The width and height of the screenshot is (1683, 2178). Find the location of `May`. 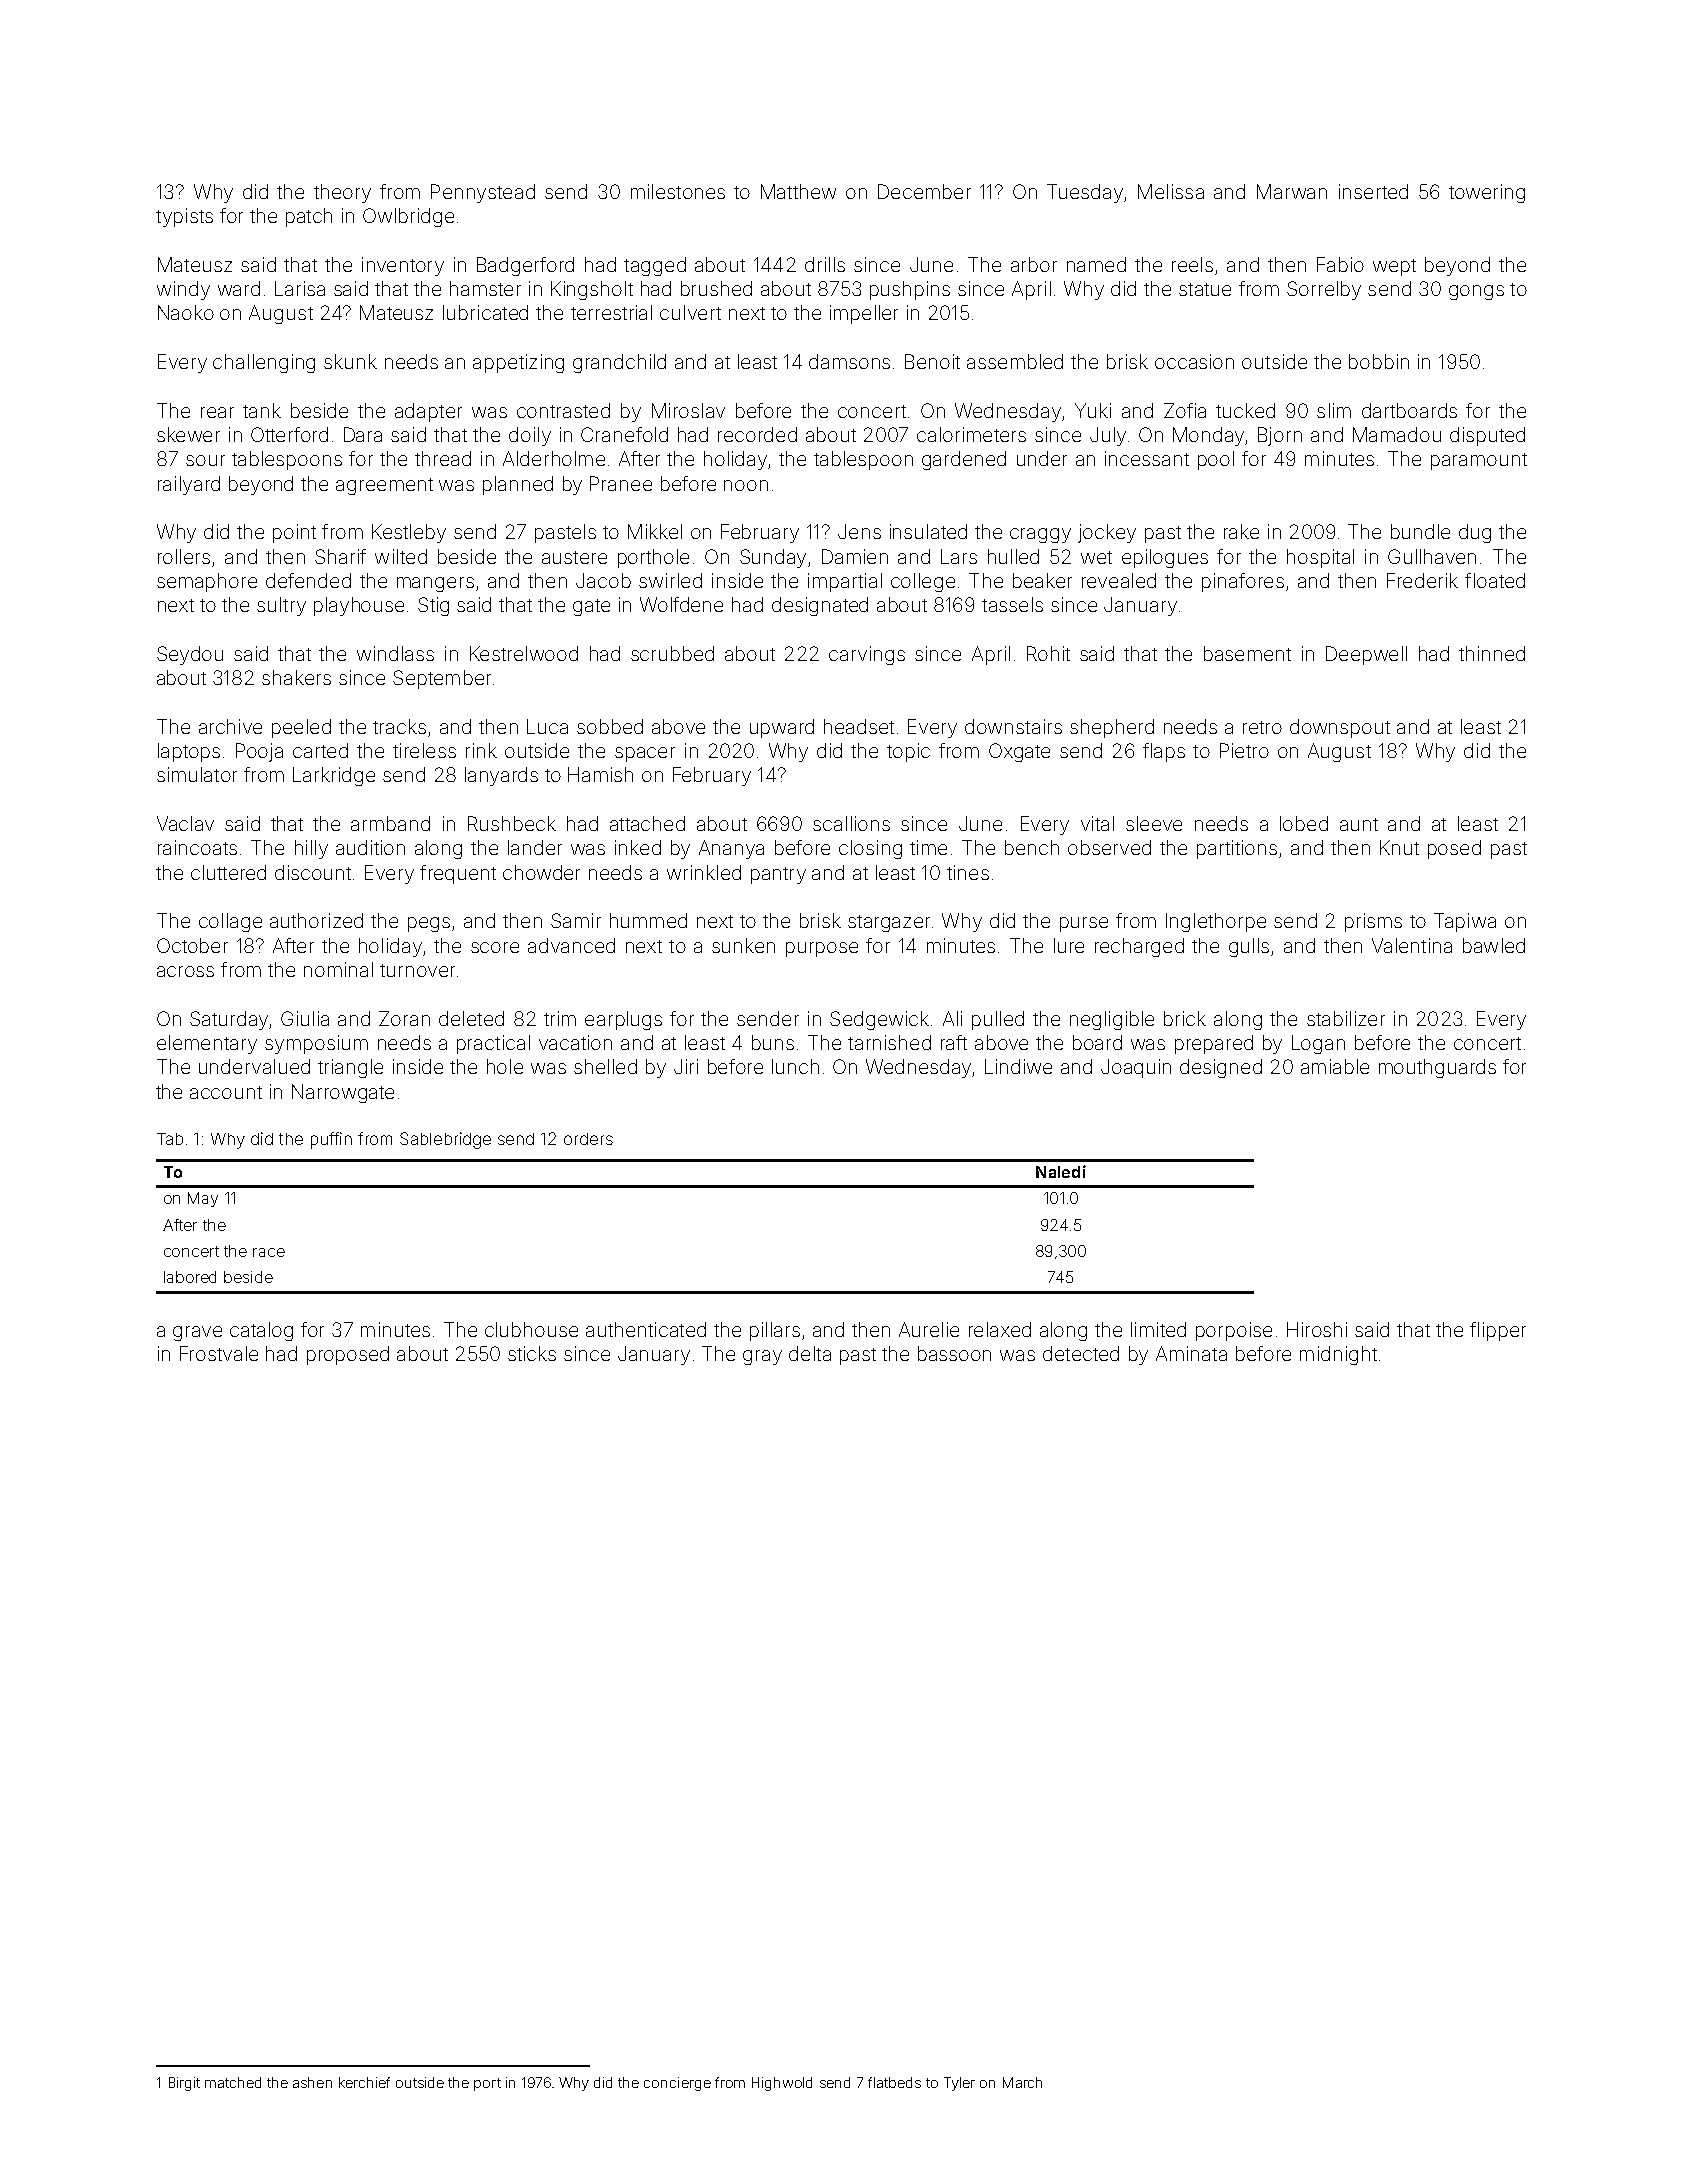

May is located at coordinates (203, 1199).
